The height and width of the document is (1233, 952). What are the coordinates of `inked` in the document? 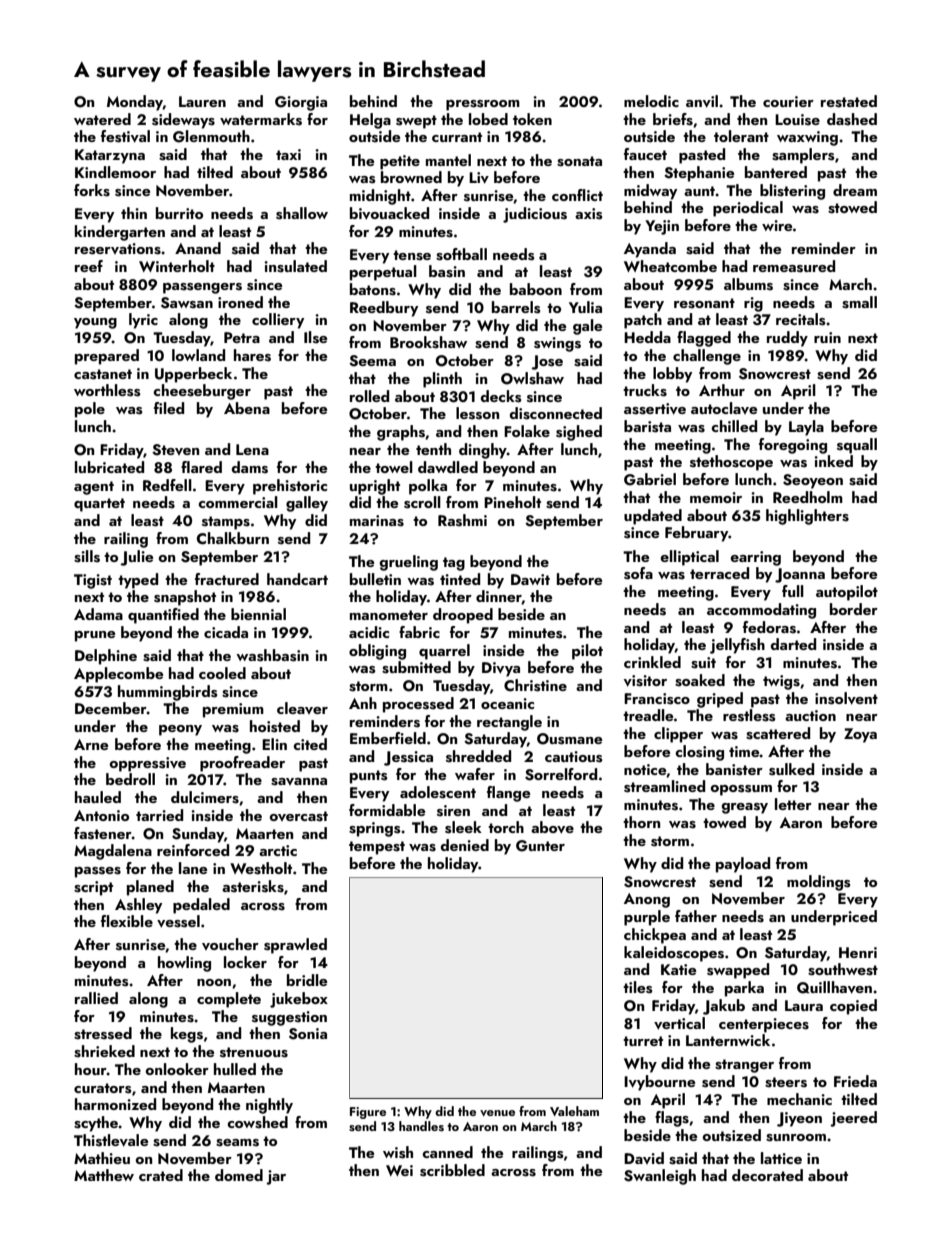 It's located at (833, 461).
